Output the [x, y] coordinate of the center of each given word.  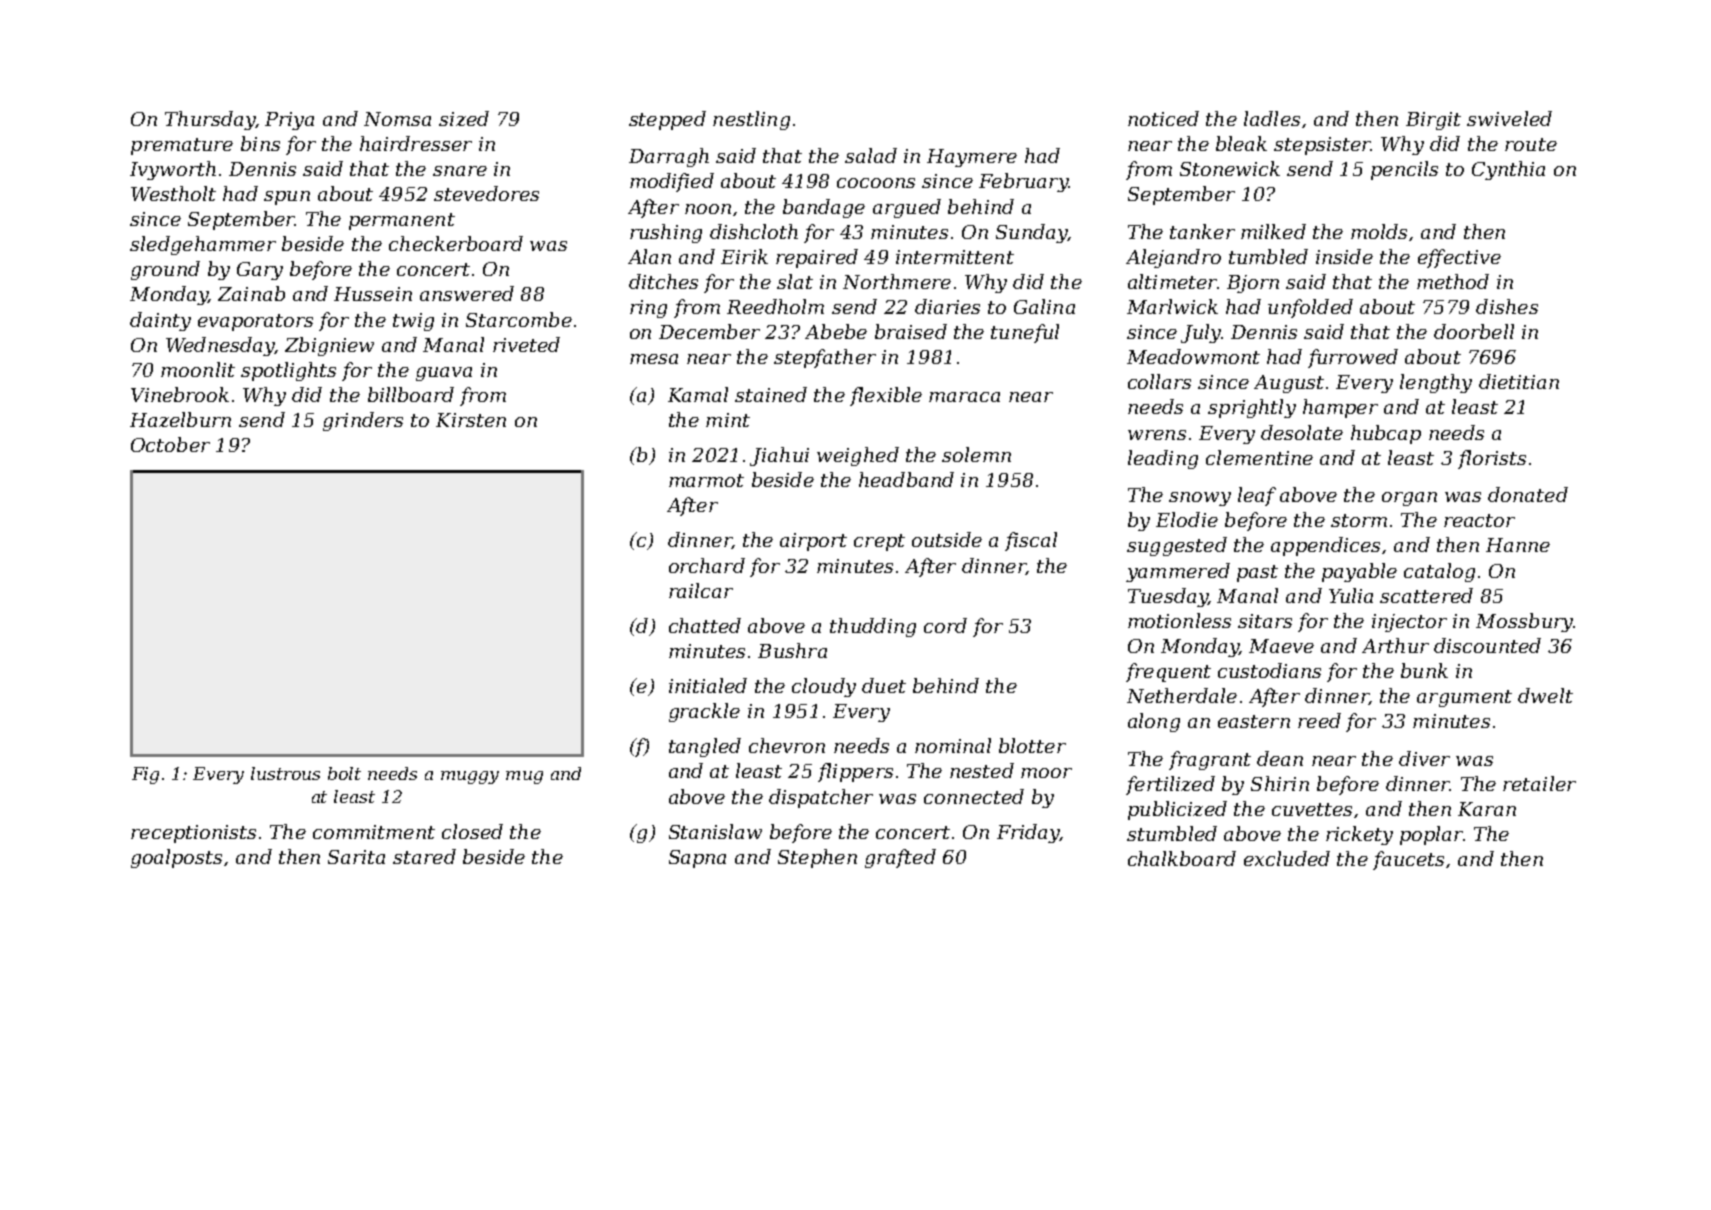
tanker [1202, 231]
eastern [1254, 721]
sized [464, 118]
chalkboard [1182, 858]
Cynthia [1508, 170]
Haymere [972, 158]
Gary [260, 271]
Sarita [356, 857]
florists [1492, 459]
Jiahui [779, 456]
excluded [1287, 858]
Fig [145, 775]
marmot [706, 480]
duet [884, 685]
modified [672, 182]
